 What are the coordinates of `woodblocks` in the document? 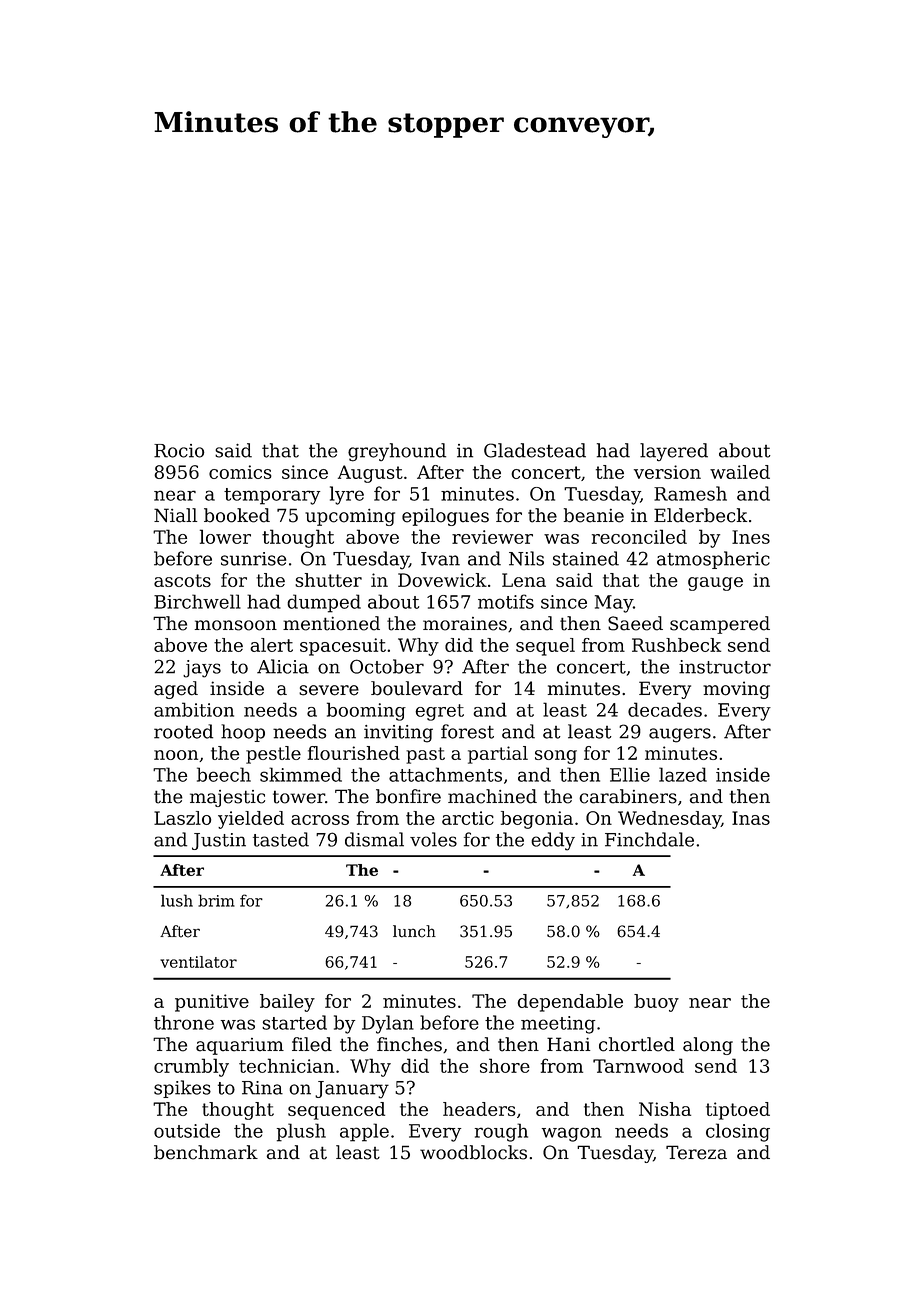 It's located at (473, 1152).
